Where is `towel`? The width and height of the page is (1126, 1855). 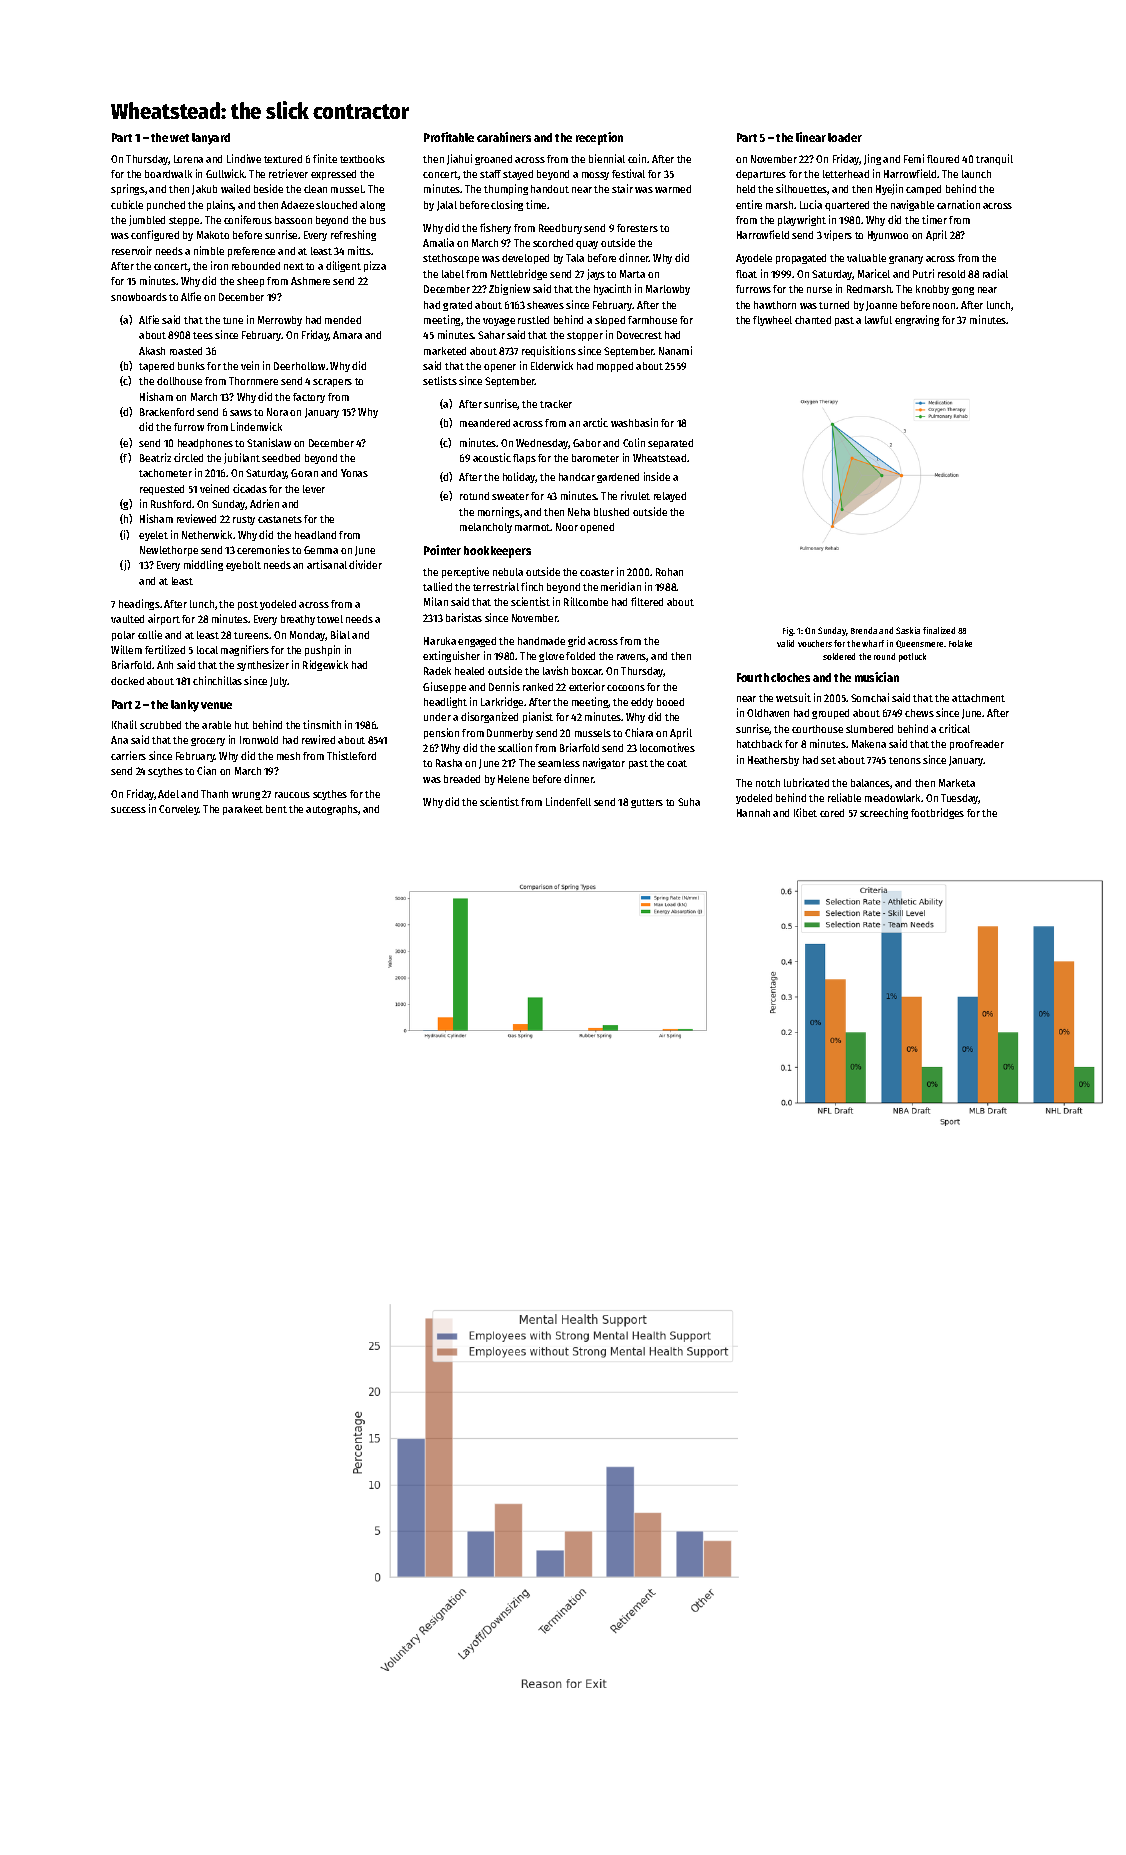
towel is located at coordinates (330, 619).
